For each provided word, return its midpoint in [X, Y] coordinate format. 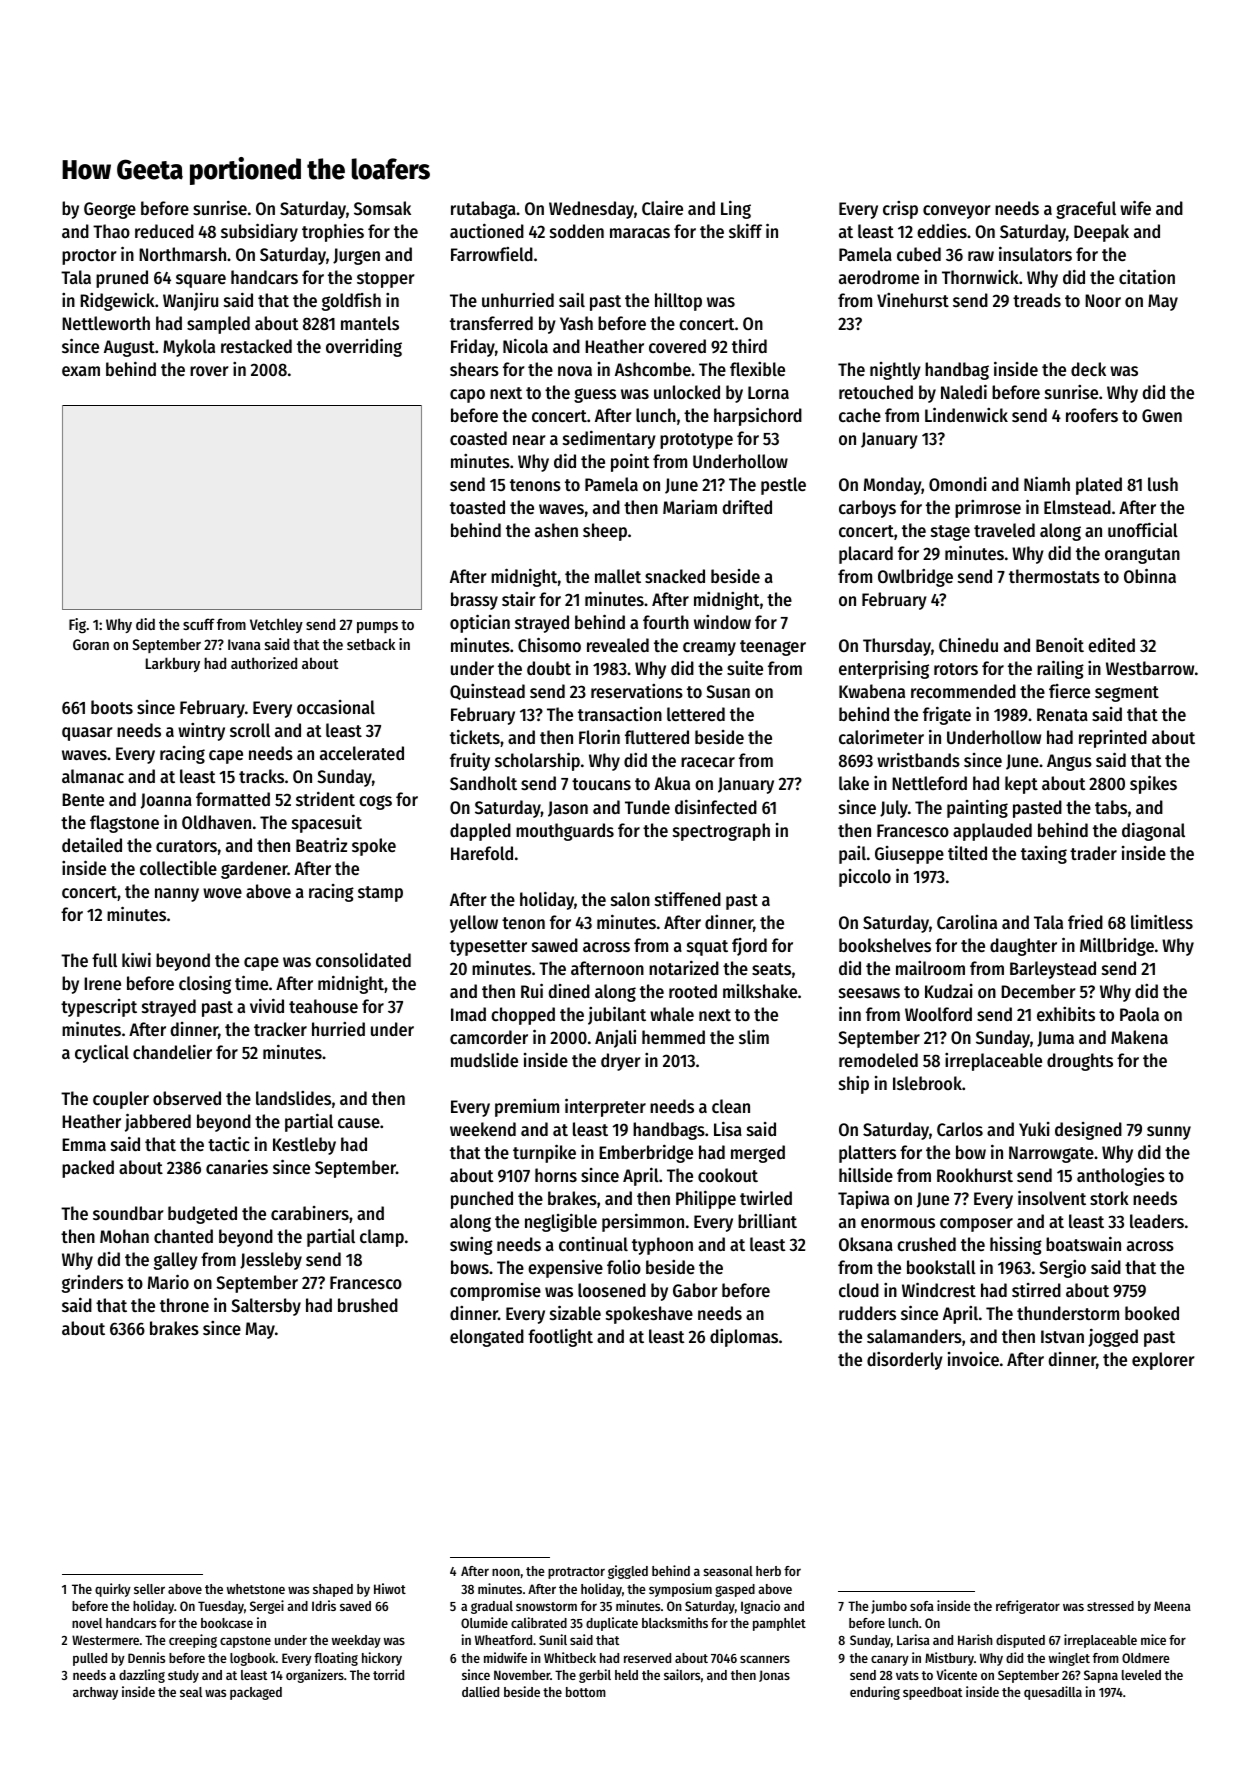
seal [191, 1692]
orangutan [1142, 556]
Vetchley [276, 625]
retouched [876, 392]
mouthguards [565, 832]
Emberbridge [646, 1153]
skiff [745, 230]
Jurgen [356, 256]
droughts [1080, 1062]
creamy [709, 649]
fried [1085, 921]
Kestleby [304, 1146]
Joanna [166, 801]
